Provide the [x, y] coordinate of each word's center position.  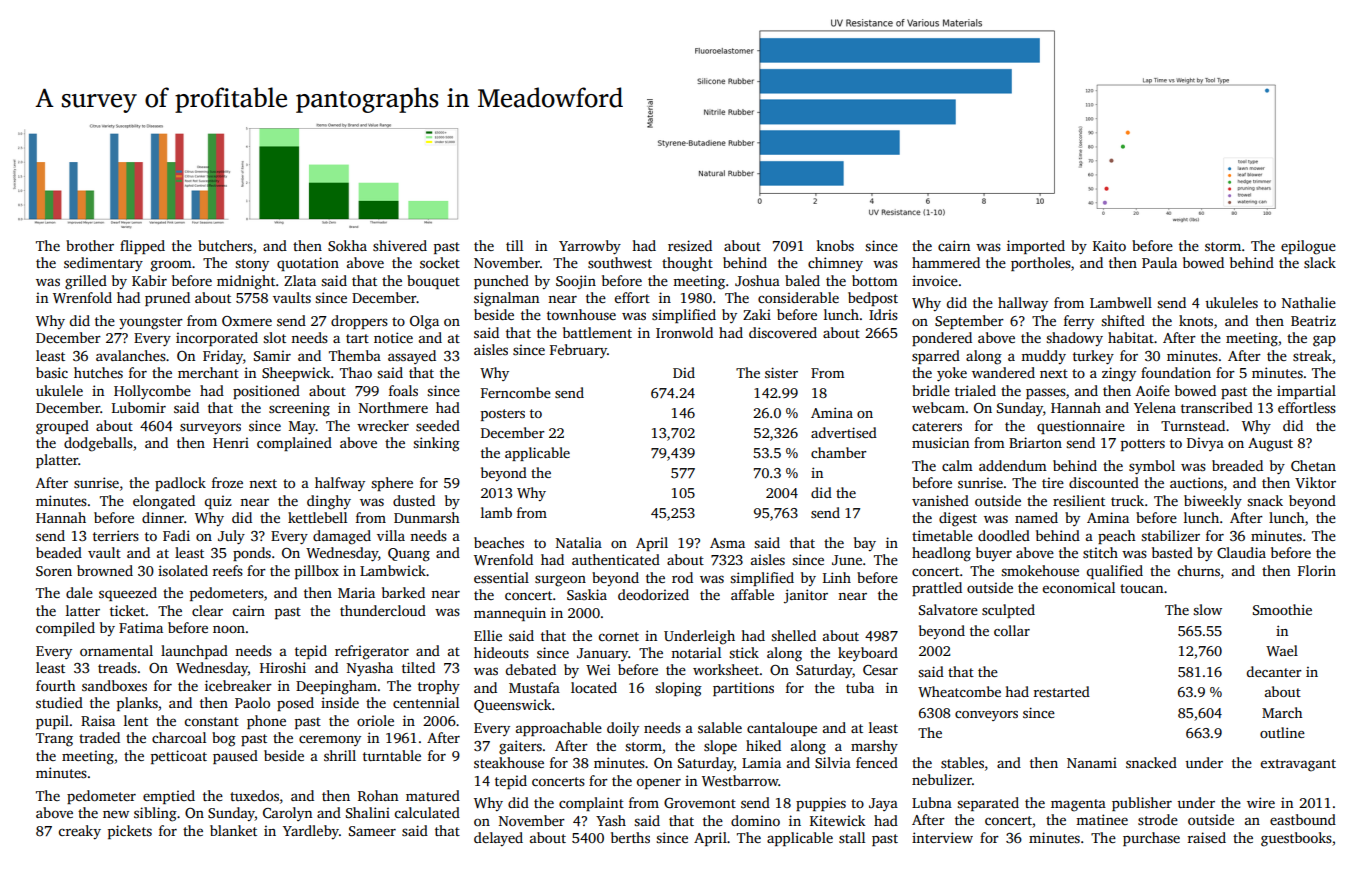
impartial [1306, 392]
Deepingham [336, 687]
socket [440, 262]
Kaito [1109, 245]
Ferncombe [516, 392]
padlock [180, 484]
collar [1012, 630]
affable [752, 594]
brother [90, 245]
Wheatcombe [959, 691]
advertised [844, 432]
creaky [80, 832]
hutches [98, 372]
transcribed [1217, 407]
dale [79, 592]
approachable [559, 729]
